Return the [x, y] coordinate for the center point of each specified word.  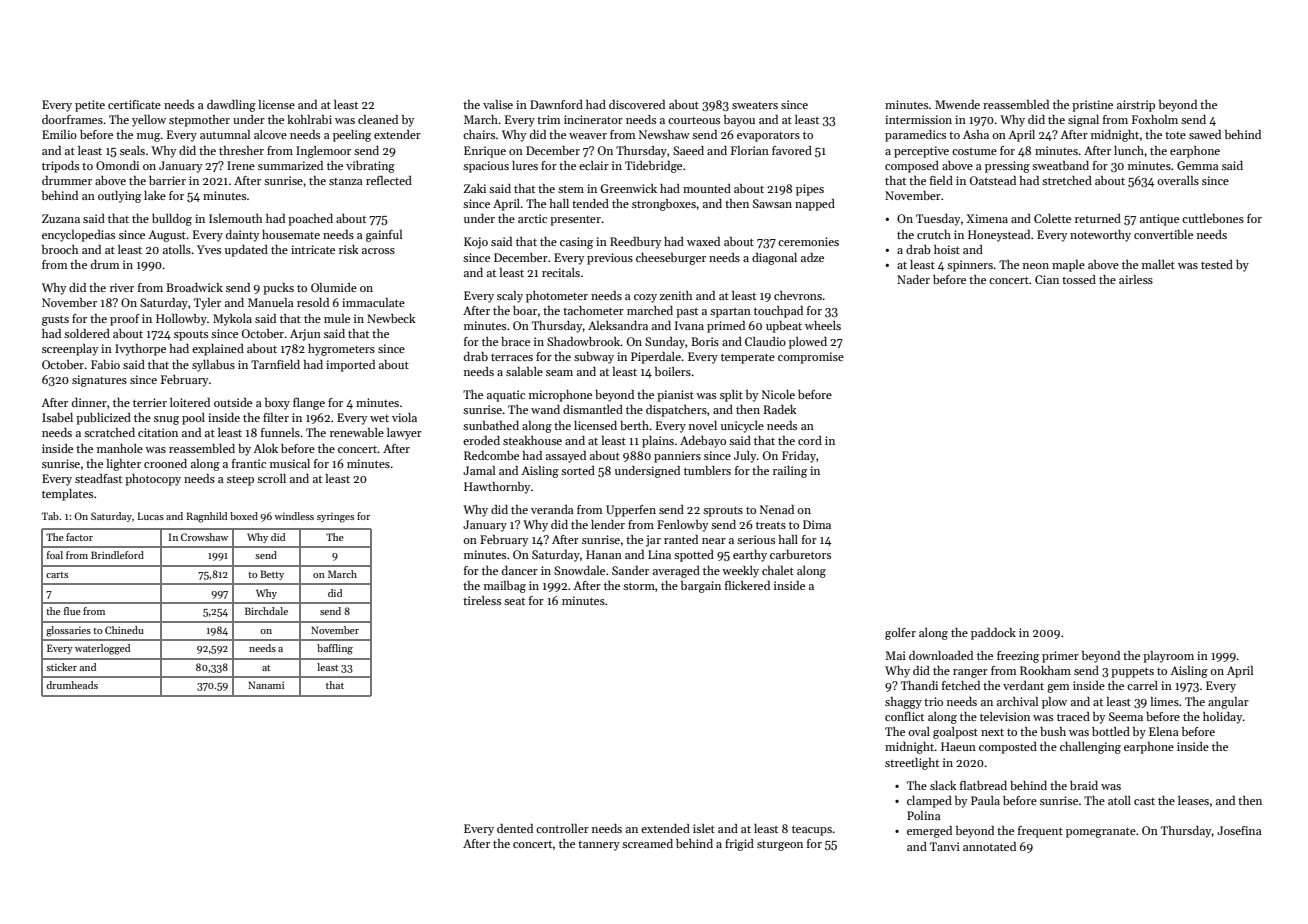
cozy [645, 298]
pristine [1092, 106]
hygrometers [341, 350]
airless [1136, 279]
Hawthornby [497, 488]
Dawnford [556, 104]
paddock [993, 634]
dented [515, 828]
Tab [50, 516]
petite [90, 106]
